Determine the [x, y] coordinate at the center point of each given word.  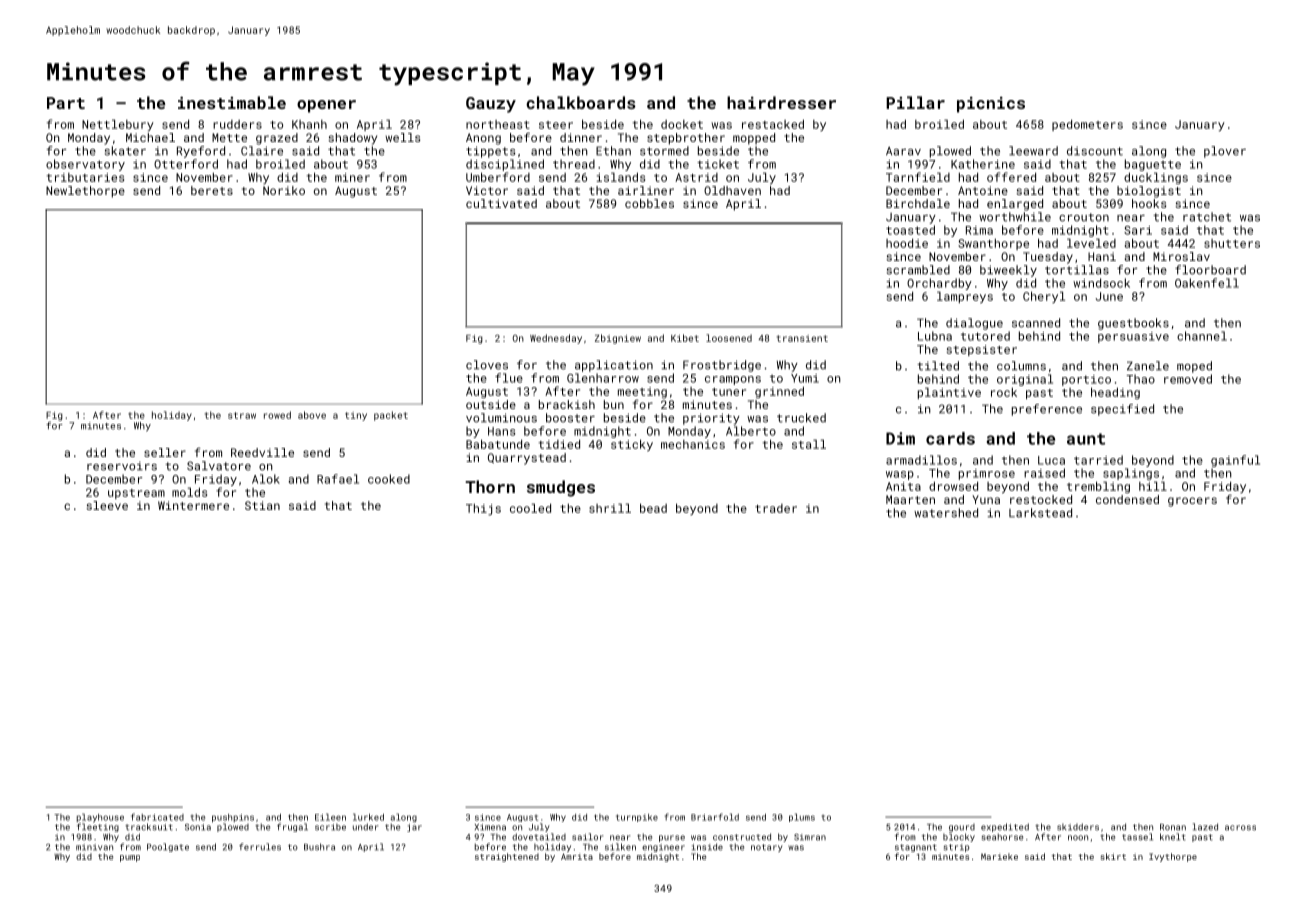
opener [326, 106]
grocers [1192, 502]
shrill [610, 508]
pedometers [1087, 125]
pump [130, 858]
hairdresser [781, 102]
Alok [266, 479]
